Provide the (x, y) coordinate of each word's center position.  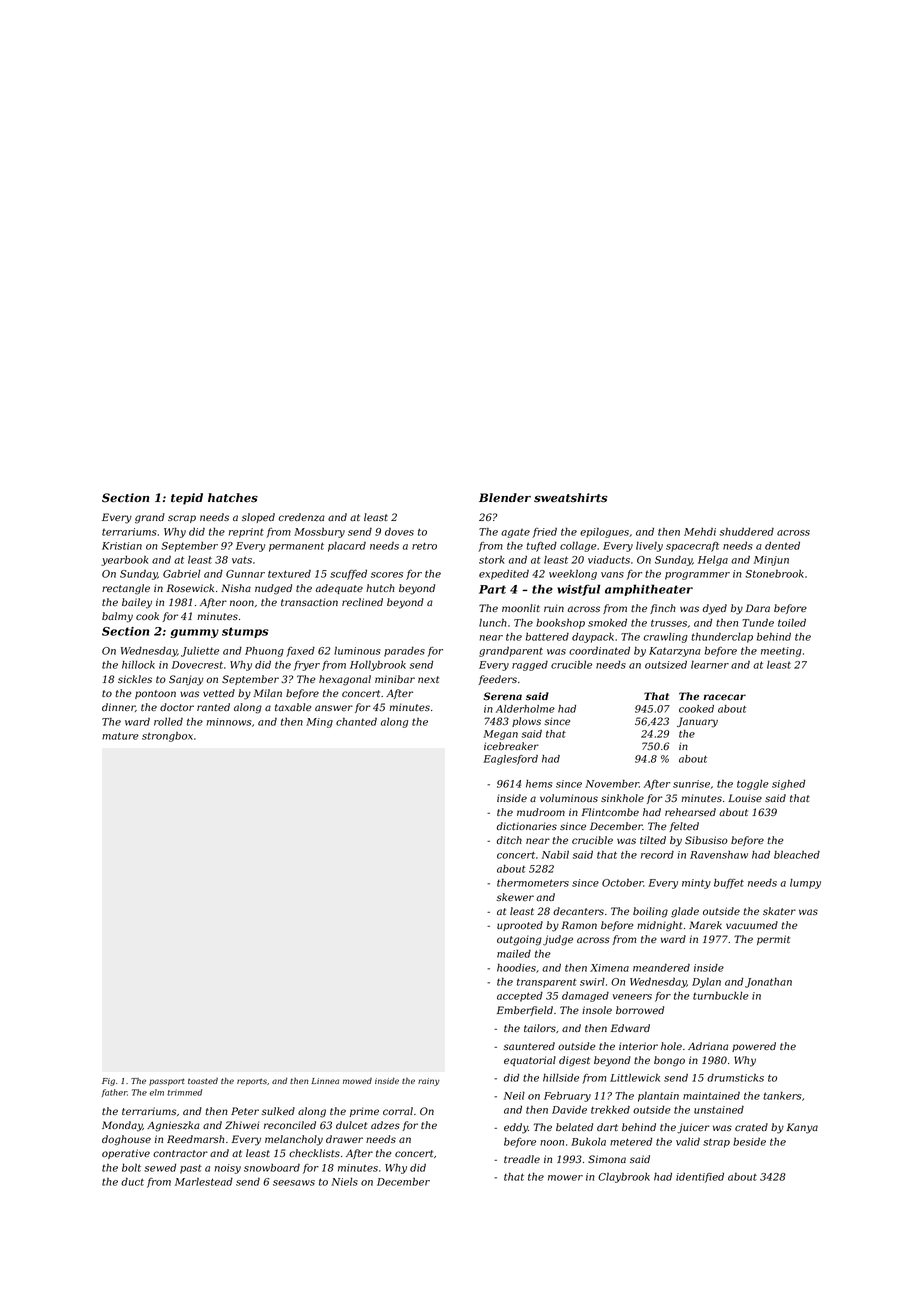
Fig (108, 1082)
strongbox (167, 737)
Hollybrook (378, 665)
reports (252, 1082)
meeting (781, 652)
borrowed (640, 1010)
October (622, 883)
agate (515, 533)
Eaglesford (510, 760)
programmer (697, 576)
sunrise (691, 784)
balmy (117, 617)
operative (126, 1154)
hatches (233, 498)
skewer (515, 897)
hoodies (516, 967)
